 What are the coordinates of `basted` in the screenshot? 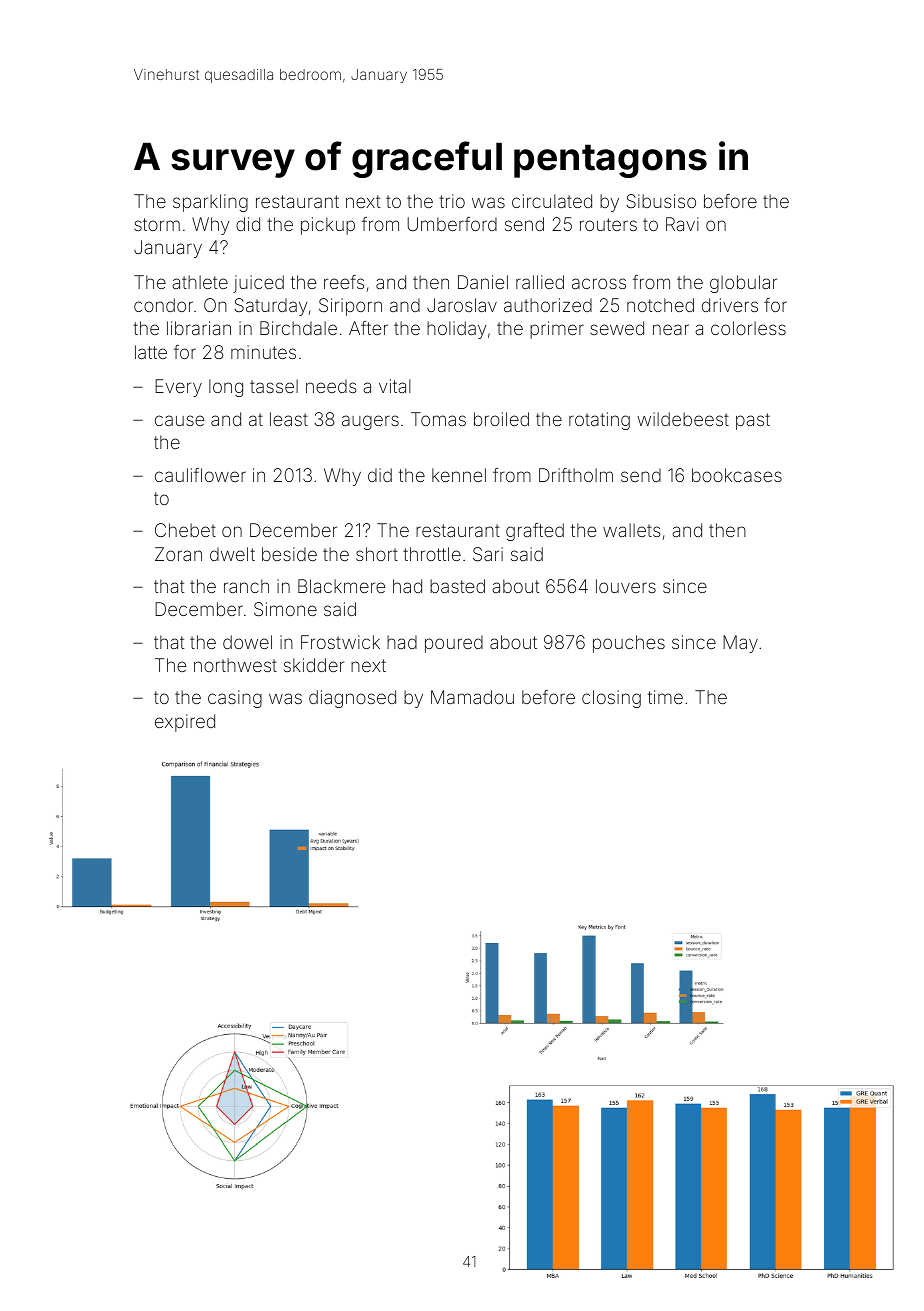 It's located at (457, 586).
